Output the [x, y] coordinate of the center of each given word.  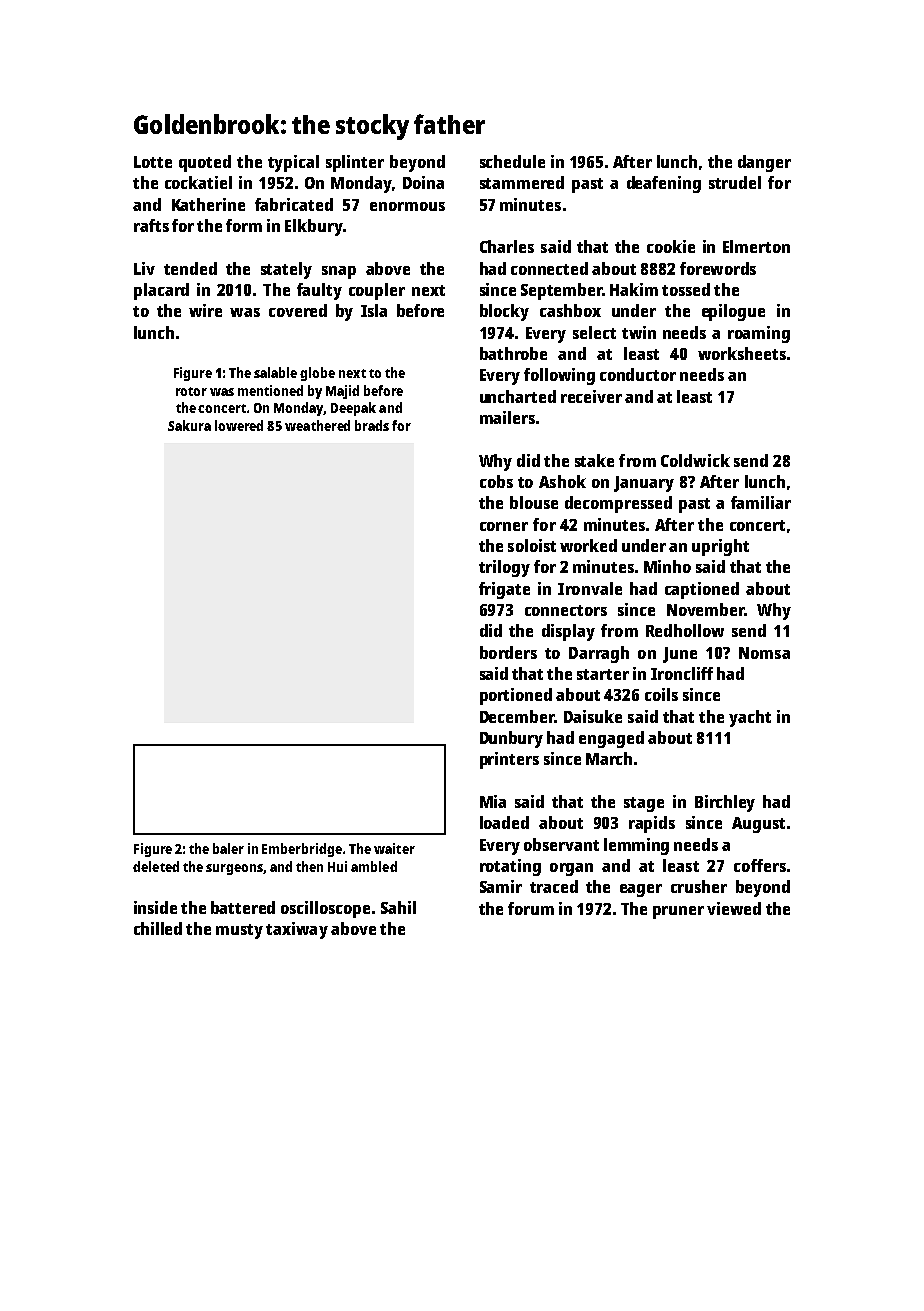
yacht [750, 718]
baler [228, 848]
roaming [759, 334]
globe [317, 374]
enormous [407, 206]
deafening [664, 184]
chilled [158, 928]
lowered [239, 425]
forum [531, 908]
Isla [374, 310]
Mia [493, 801]
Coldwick [695, 460]
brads [372, 425]
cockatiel [198, 182]
